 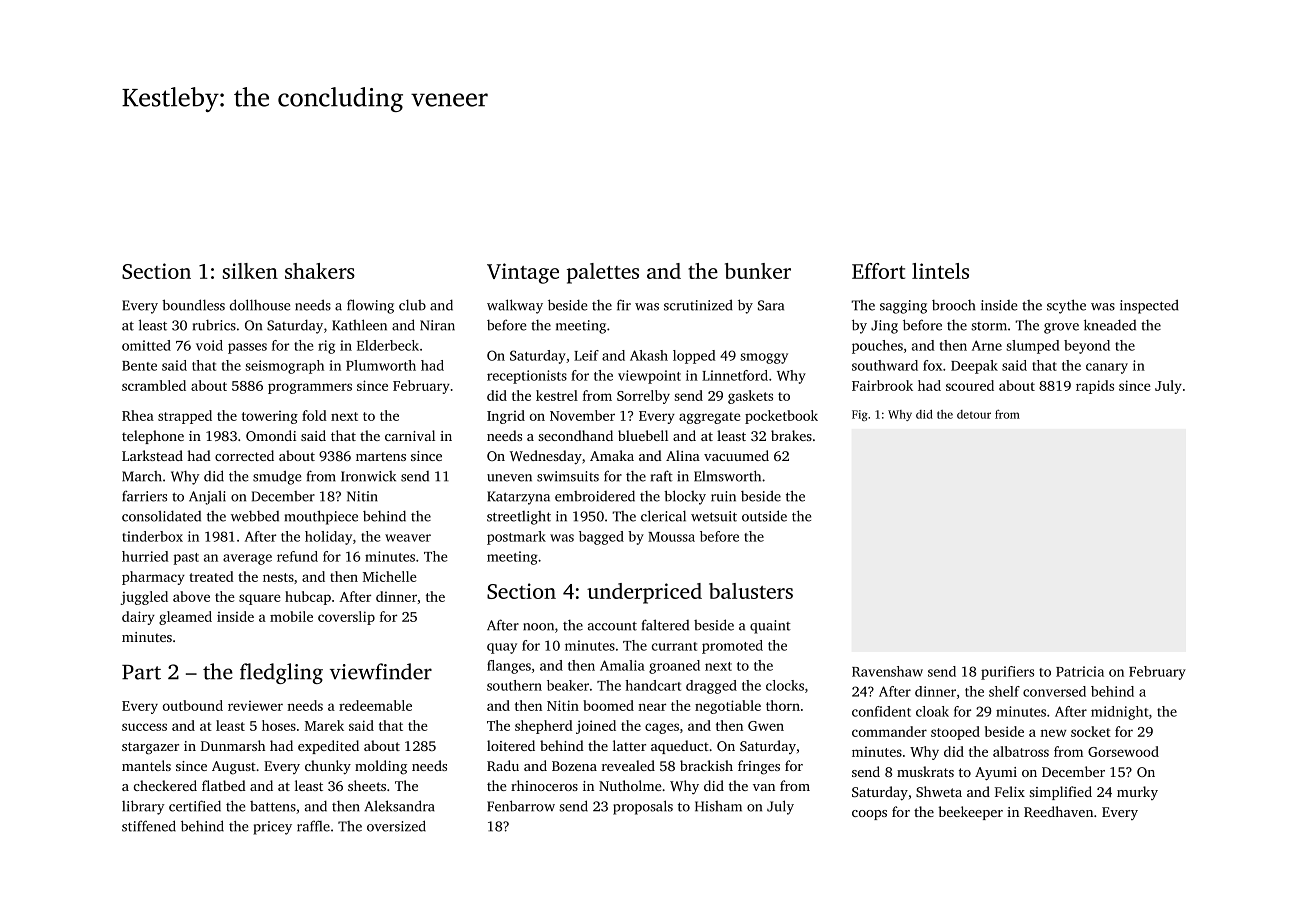 What do you see at coordinates (185, 618) in the page?
I see `gleamed` at bounding box center [185, 618].
